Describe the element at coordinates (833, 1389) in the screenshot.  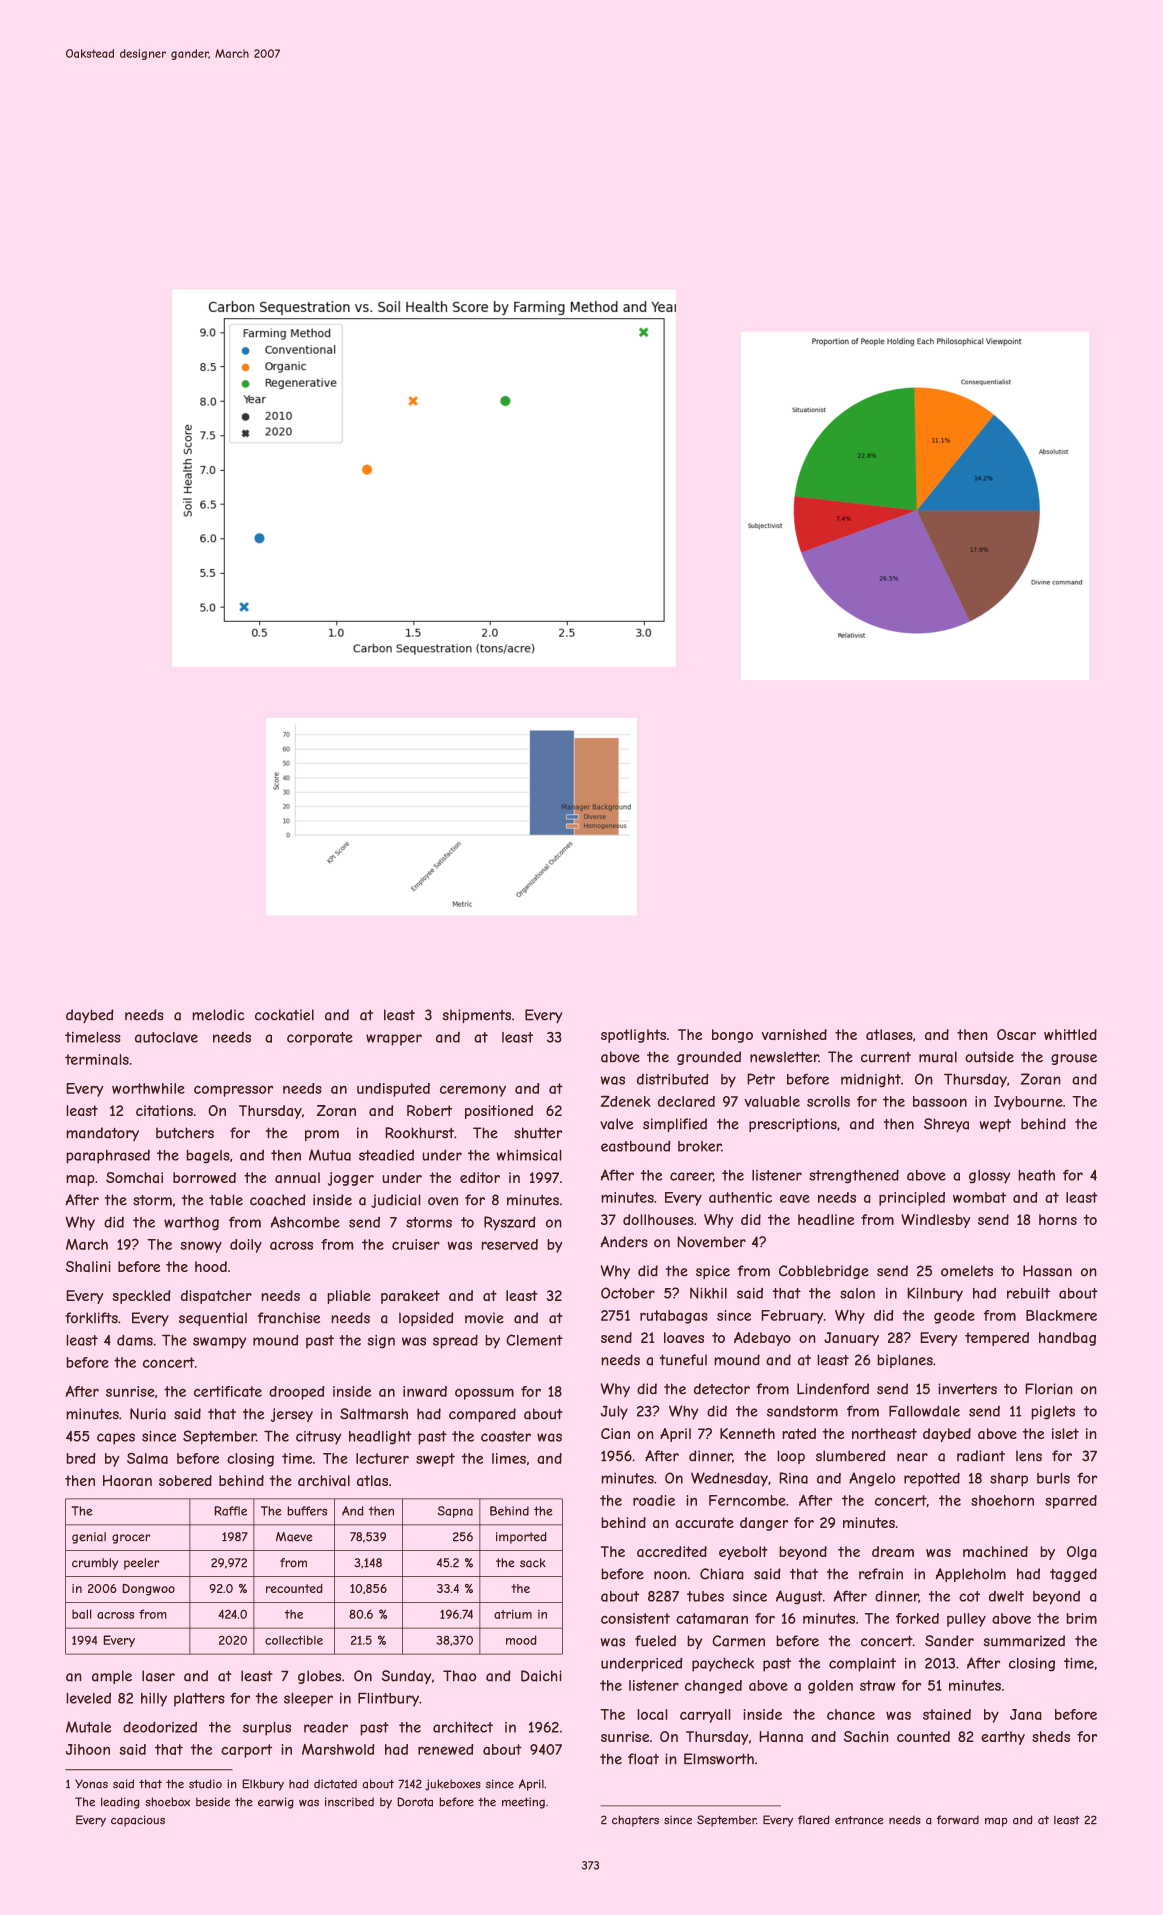
I see `Lindenford` at that location.
